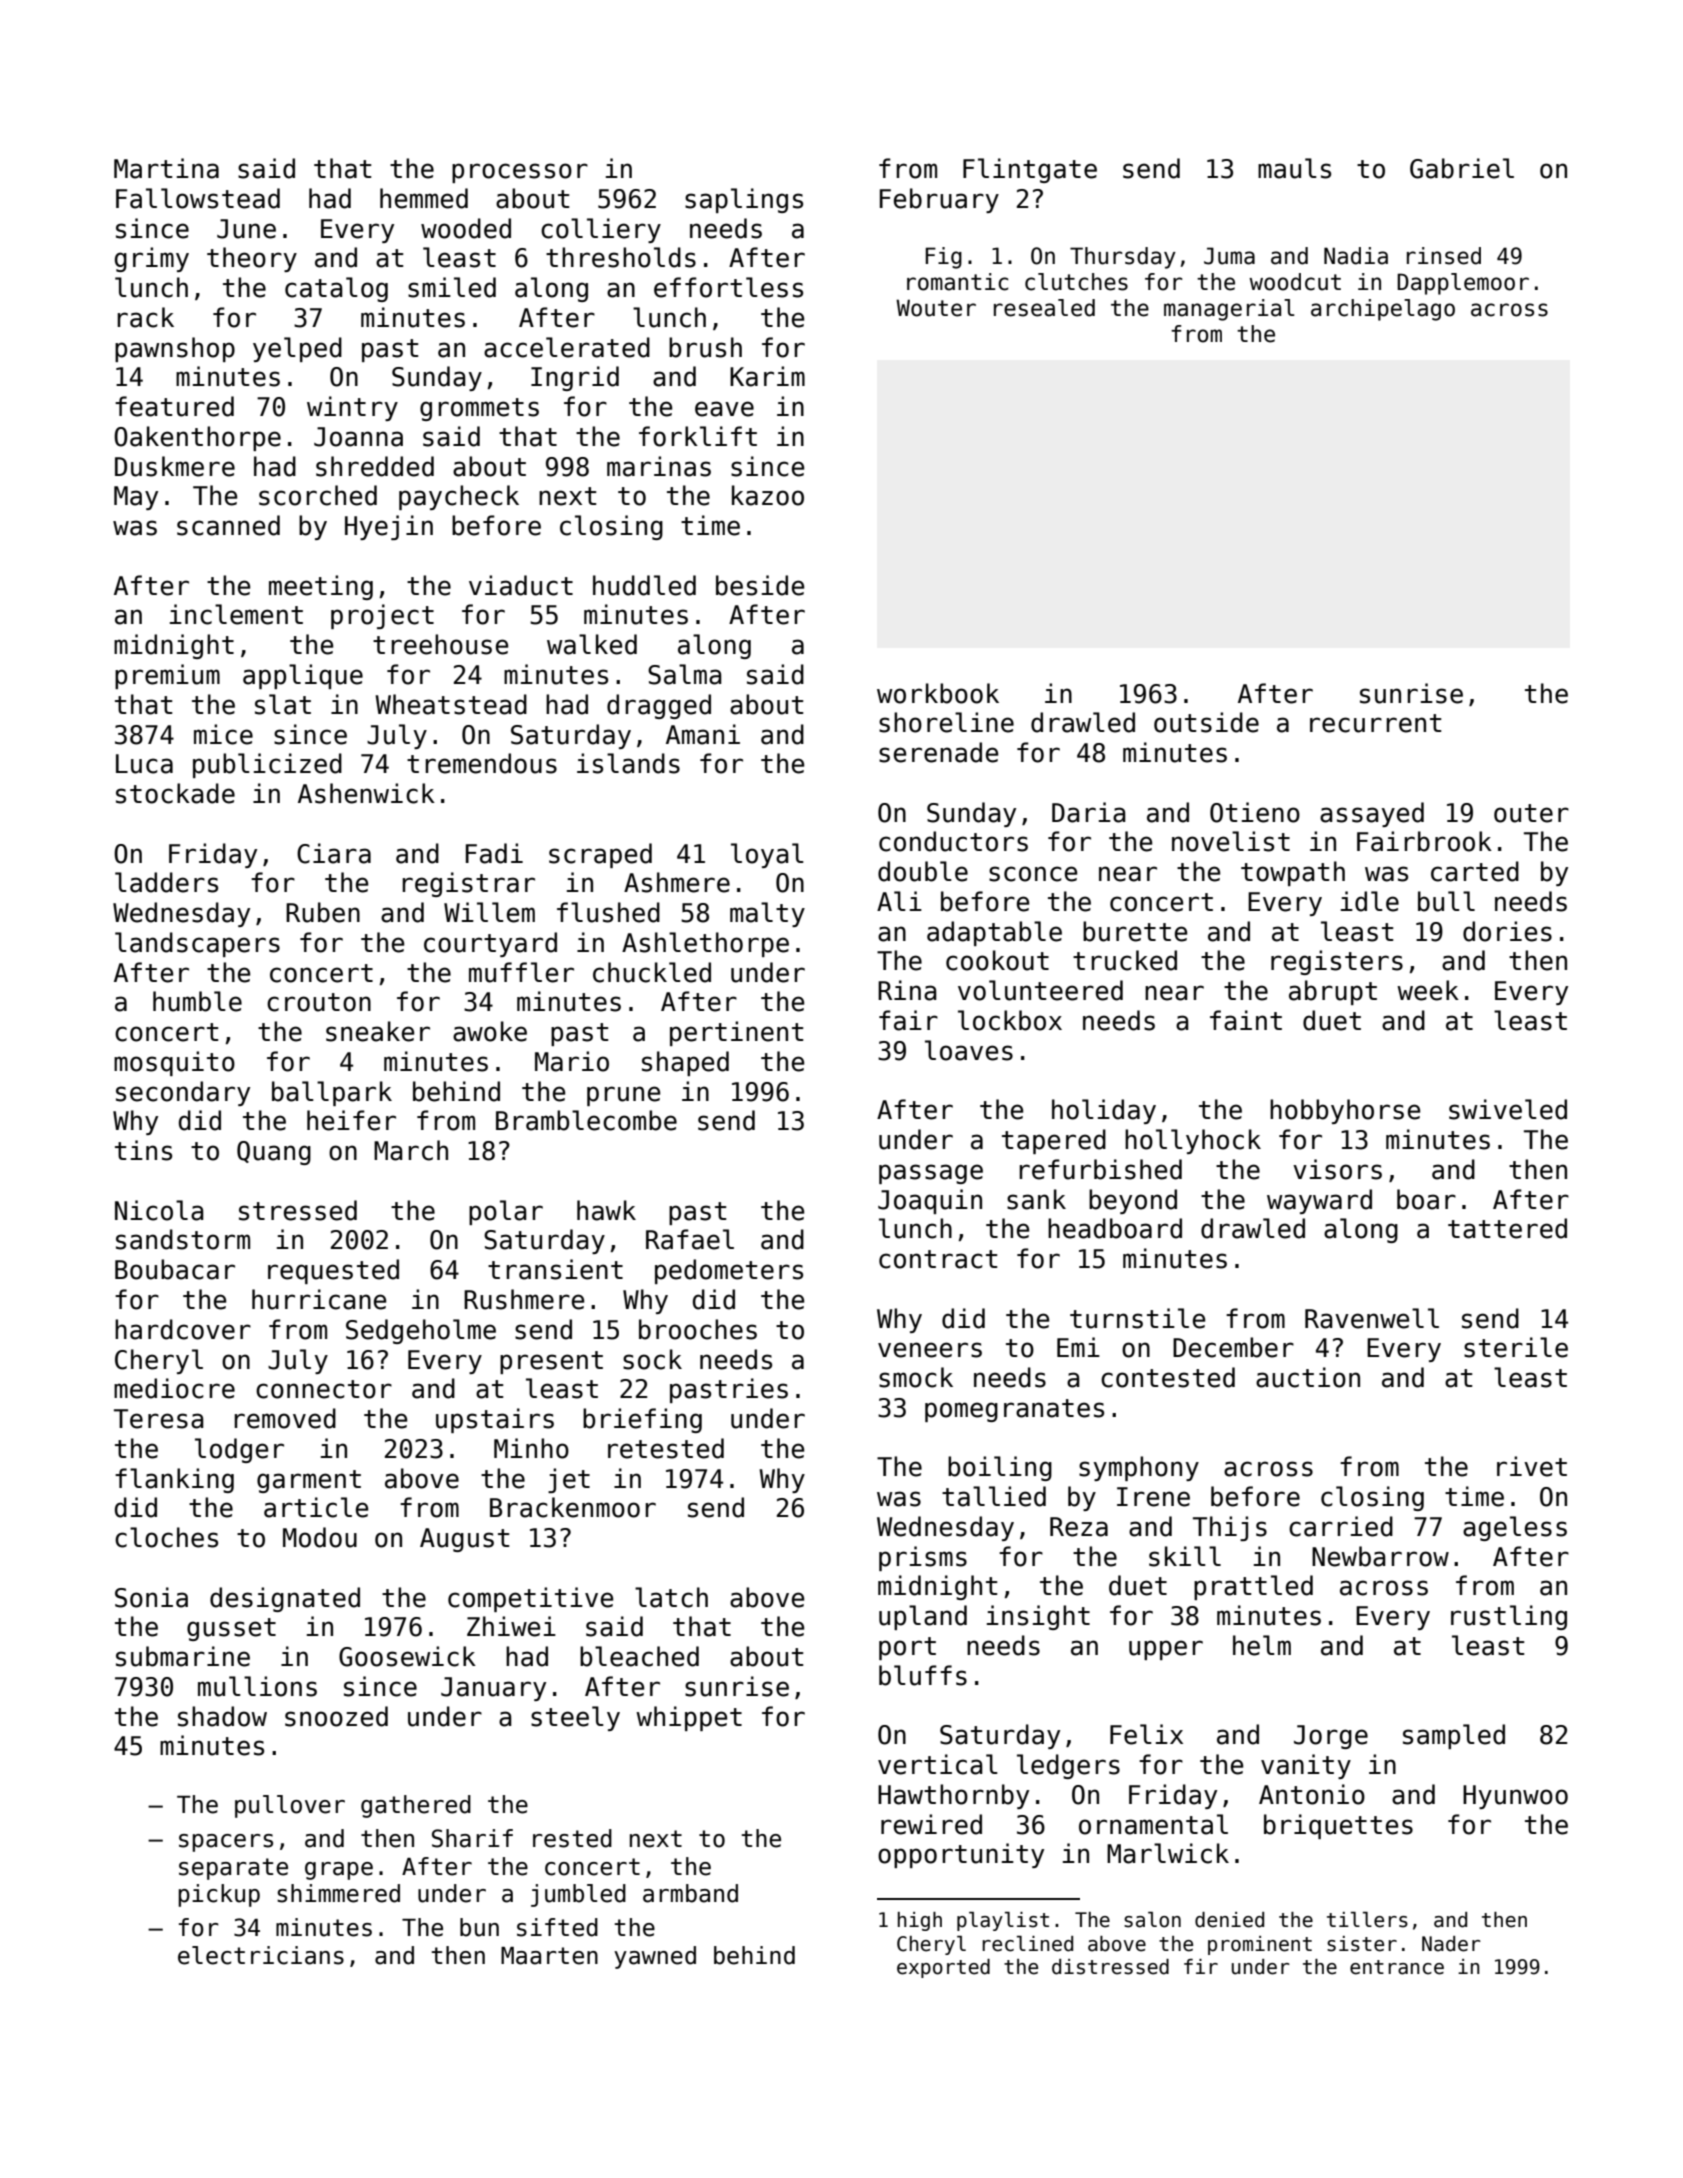 The height and width of the screenshot is (2178, 1683). What do you see at coordinates (916, 1377) in the screenshot?
I see `smock` at bounding box center [916, 1377].
